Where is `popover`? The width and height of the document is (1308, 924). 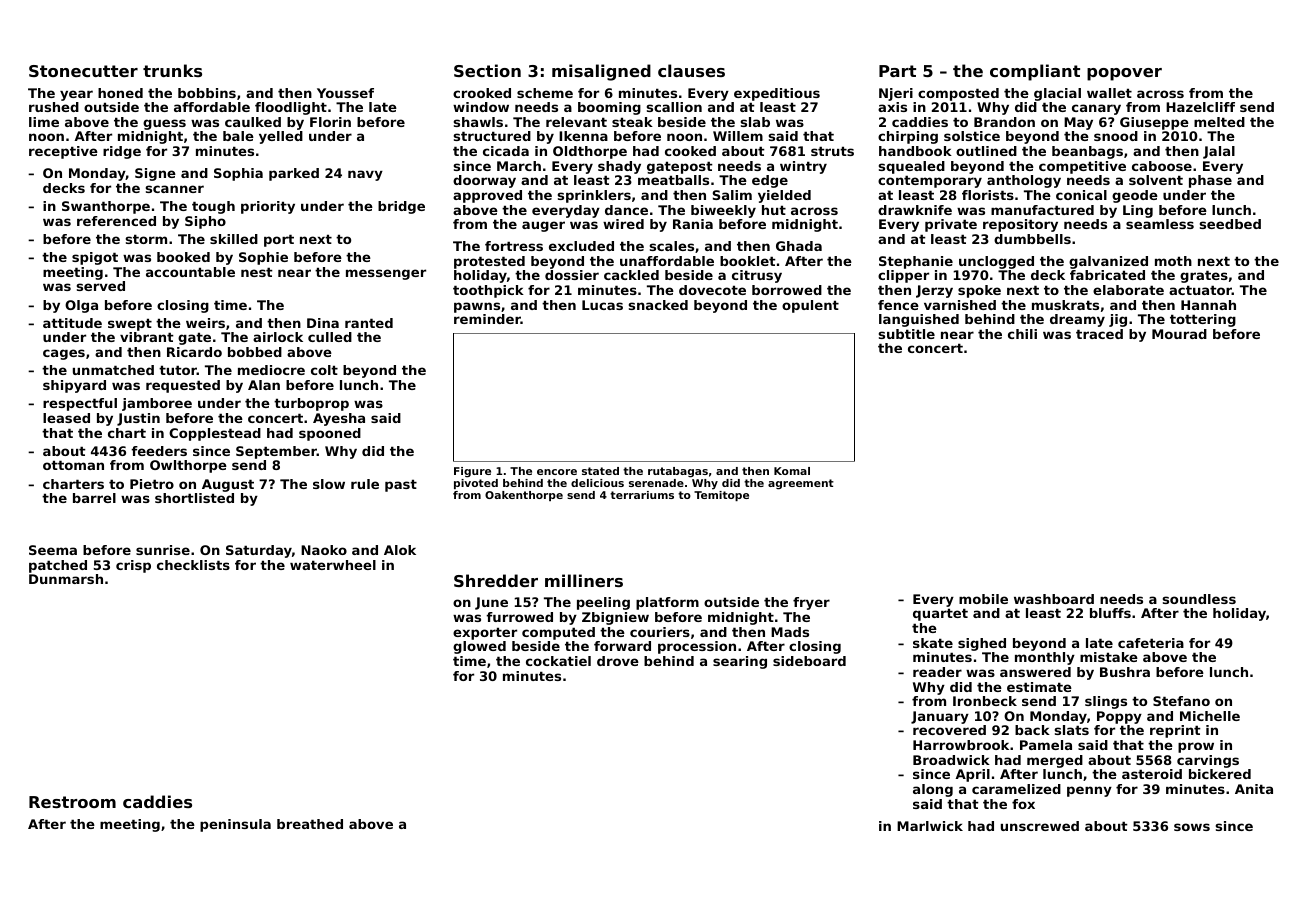
popover is located at coordinates (1124, 74).
